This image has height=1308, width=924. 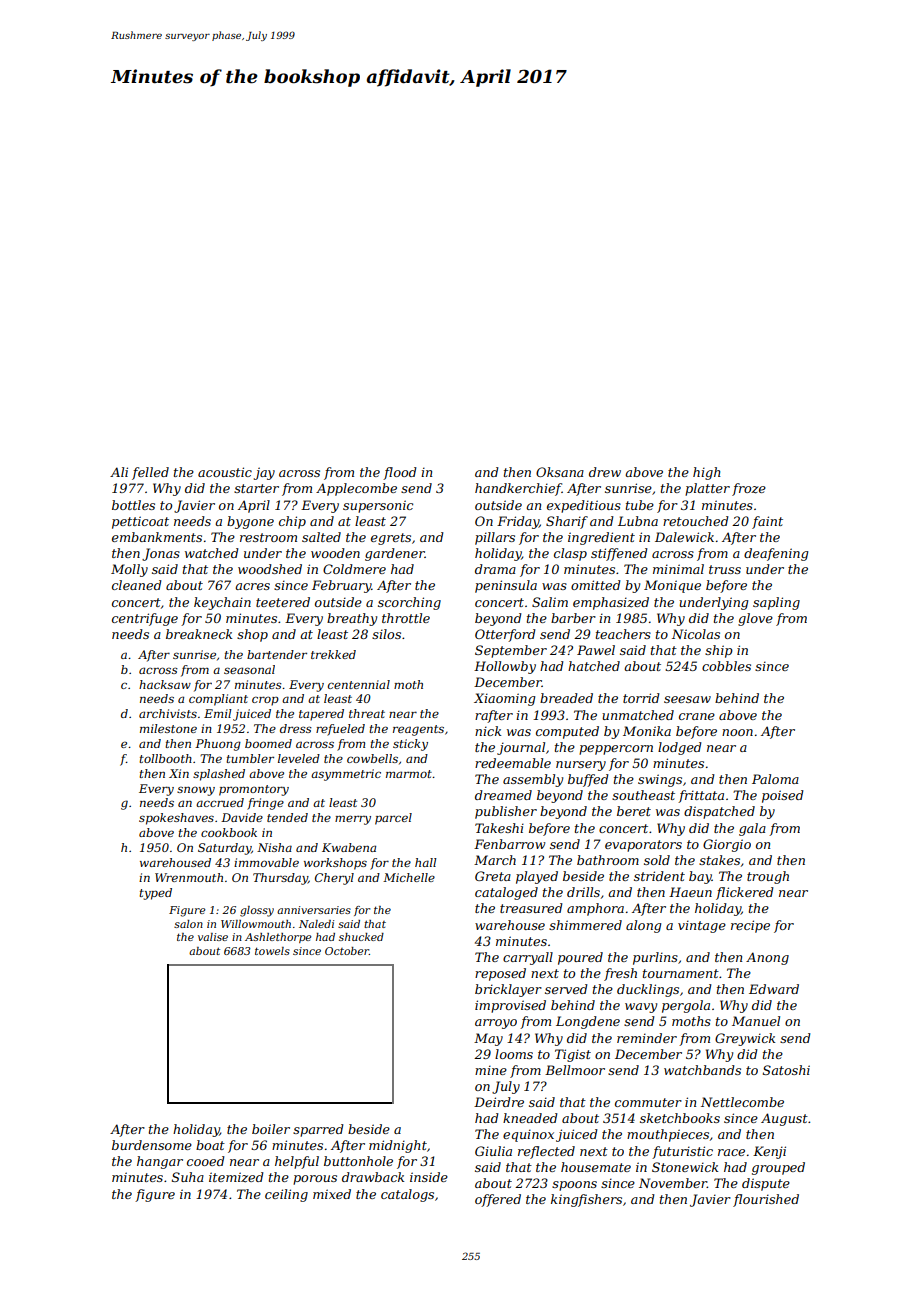 What do you see at coordinates (361, 937) in the image?
I see `shucked` at bounding box center [361, 937].
